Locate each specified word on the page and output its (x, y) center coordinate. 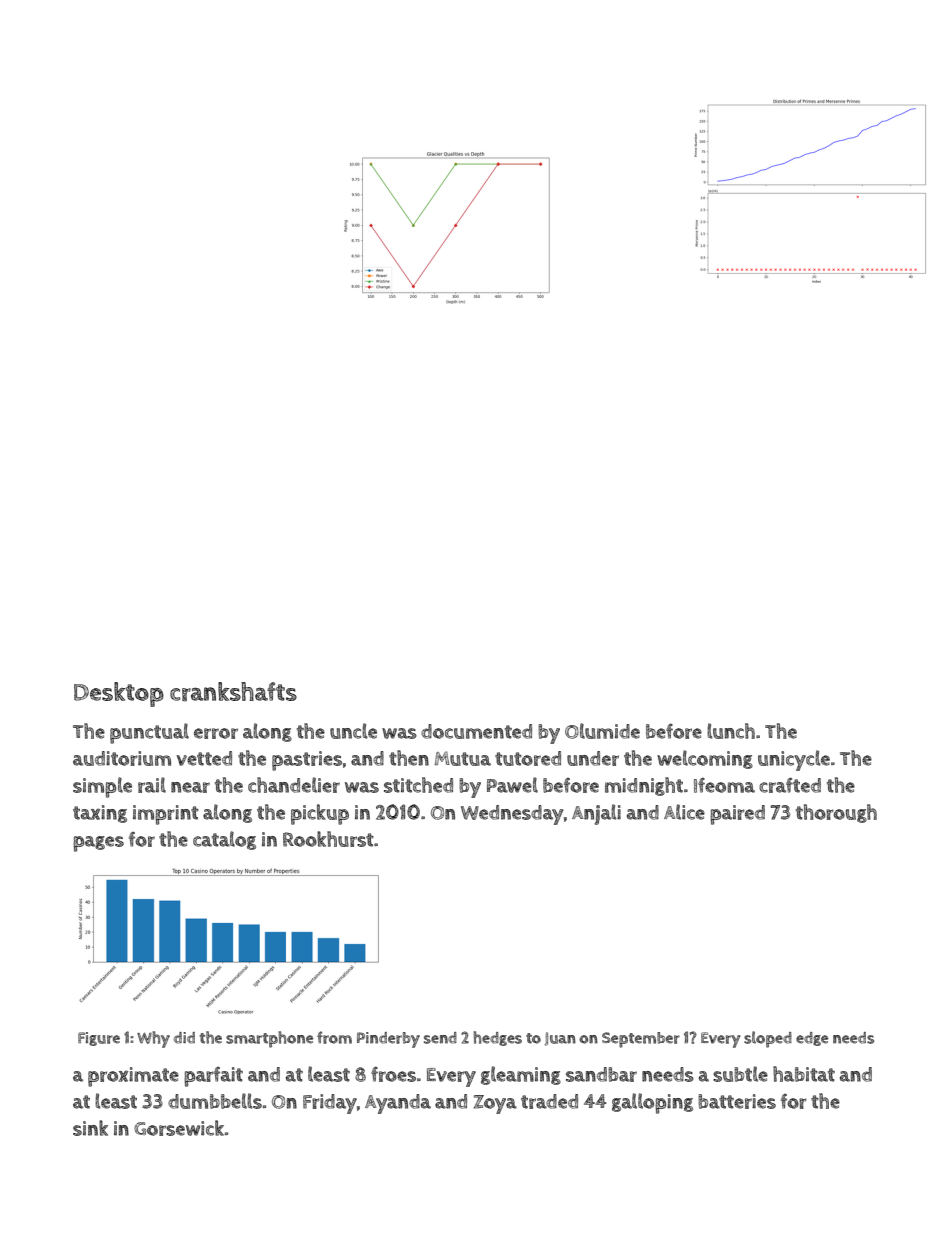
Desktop (119, 694)
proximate (133, 1077)
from (334, 1037)
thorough (836, 813)
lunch (731, 731)
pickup (320, 814)
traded (549, 1101)
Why (153, 1039)
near (190, 787)
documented (476, 731)
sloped (768, 1039)
